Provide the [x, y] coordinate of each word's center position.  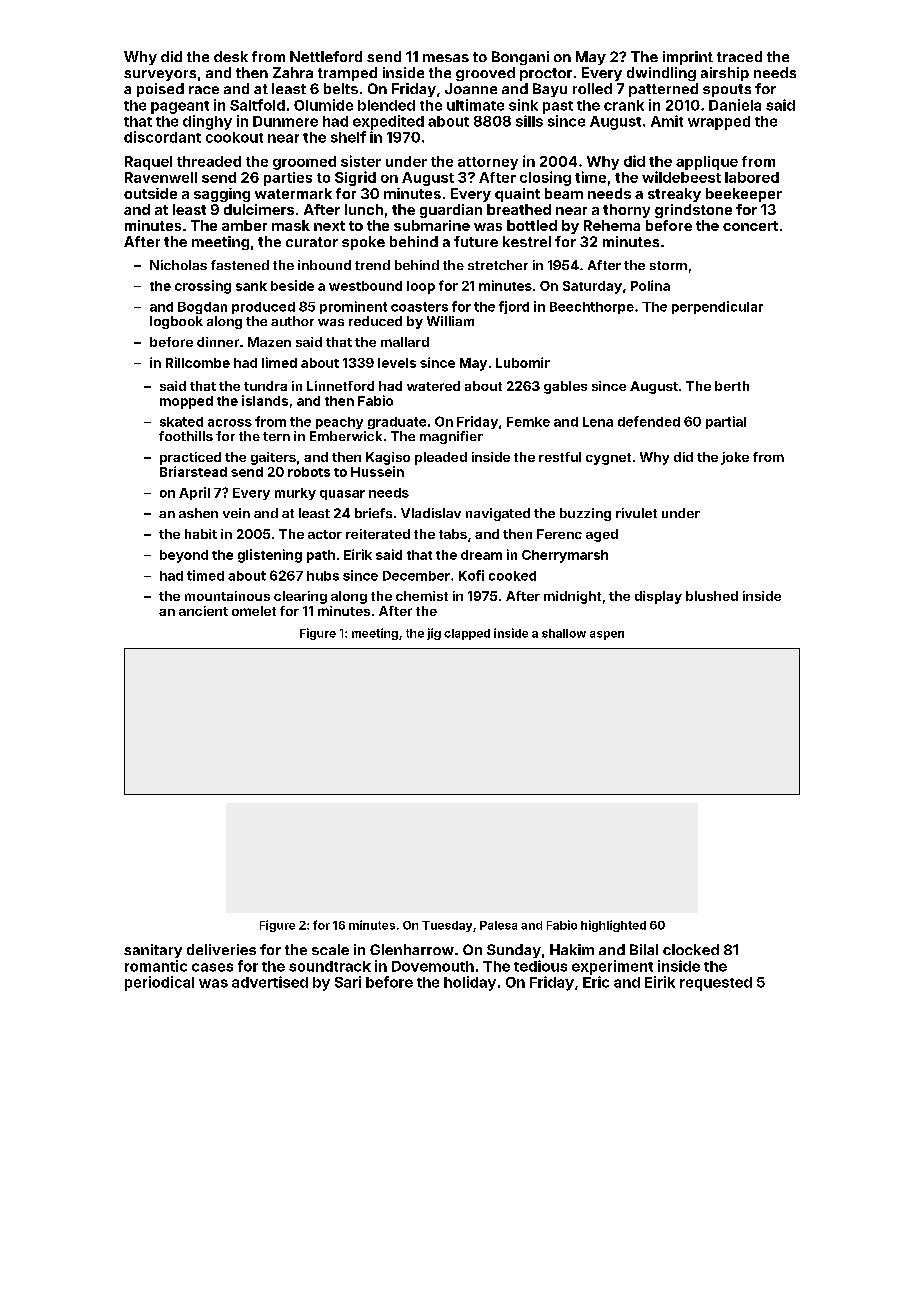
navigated [498, 514]
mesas [446, 58]
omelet [254, 611]
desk [231, 56]
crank [624, 105]
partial [726, 422]
